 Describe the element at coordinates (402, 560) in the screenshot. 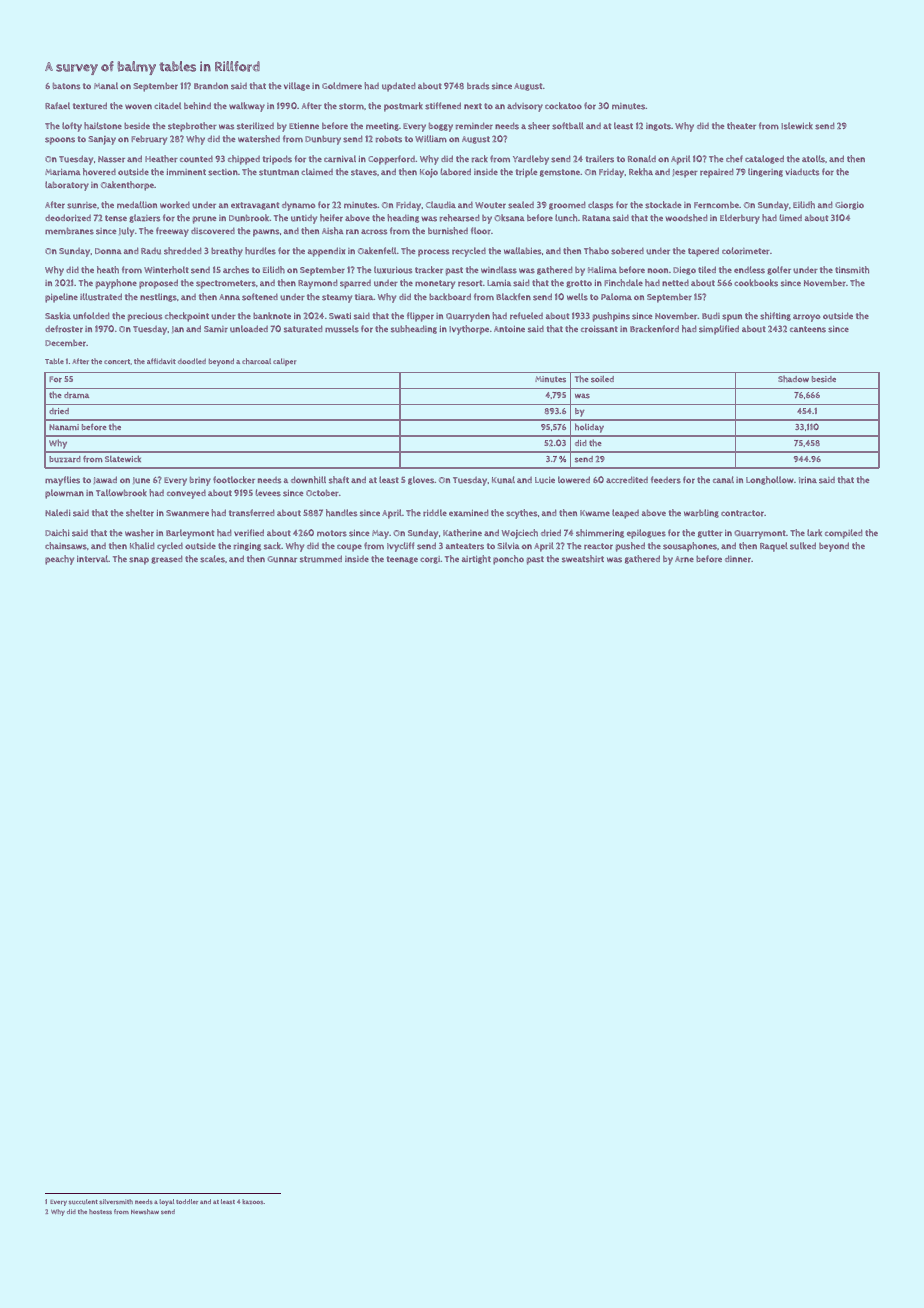

I see `teenage` at that location.
